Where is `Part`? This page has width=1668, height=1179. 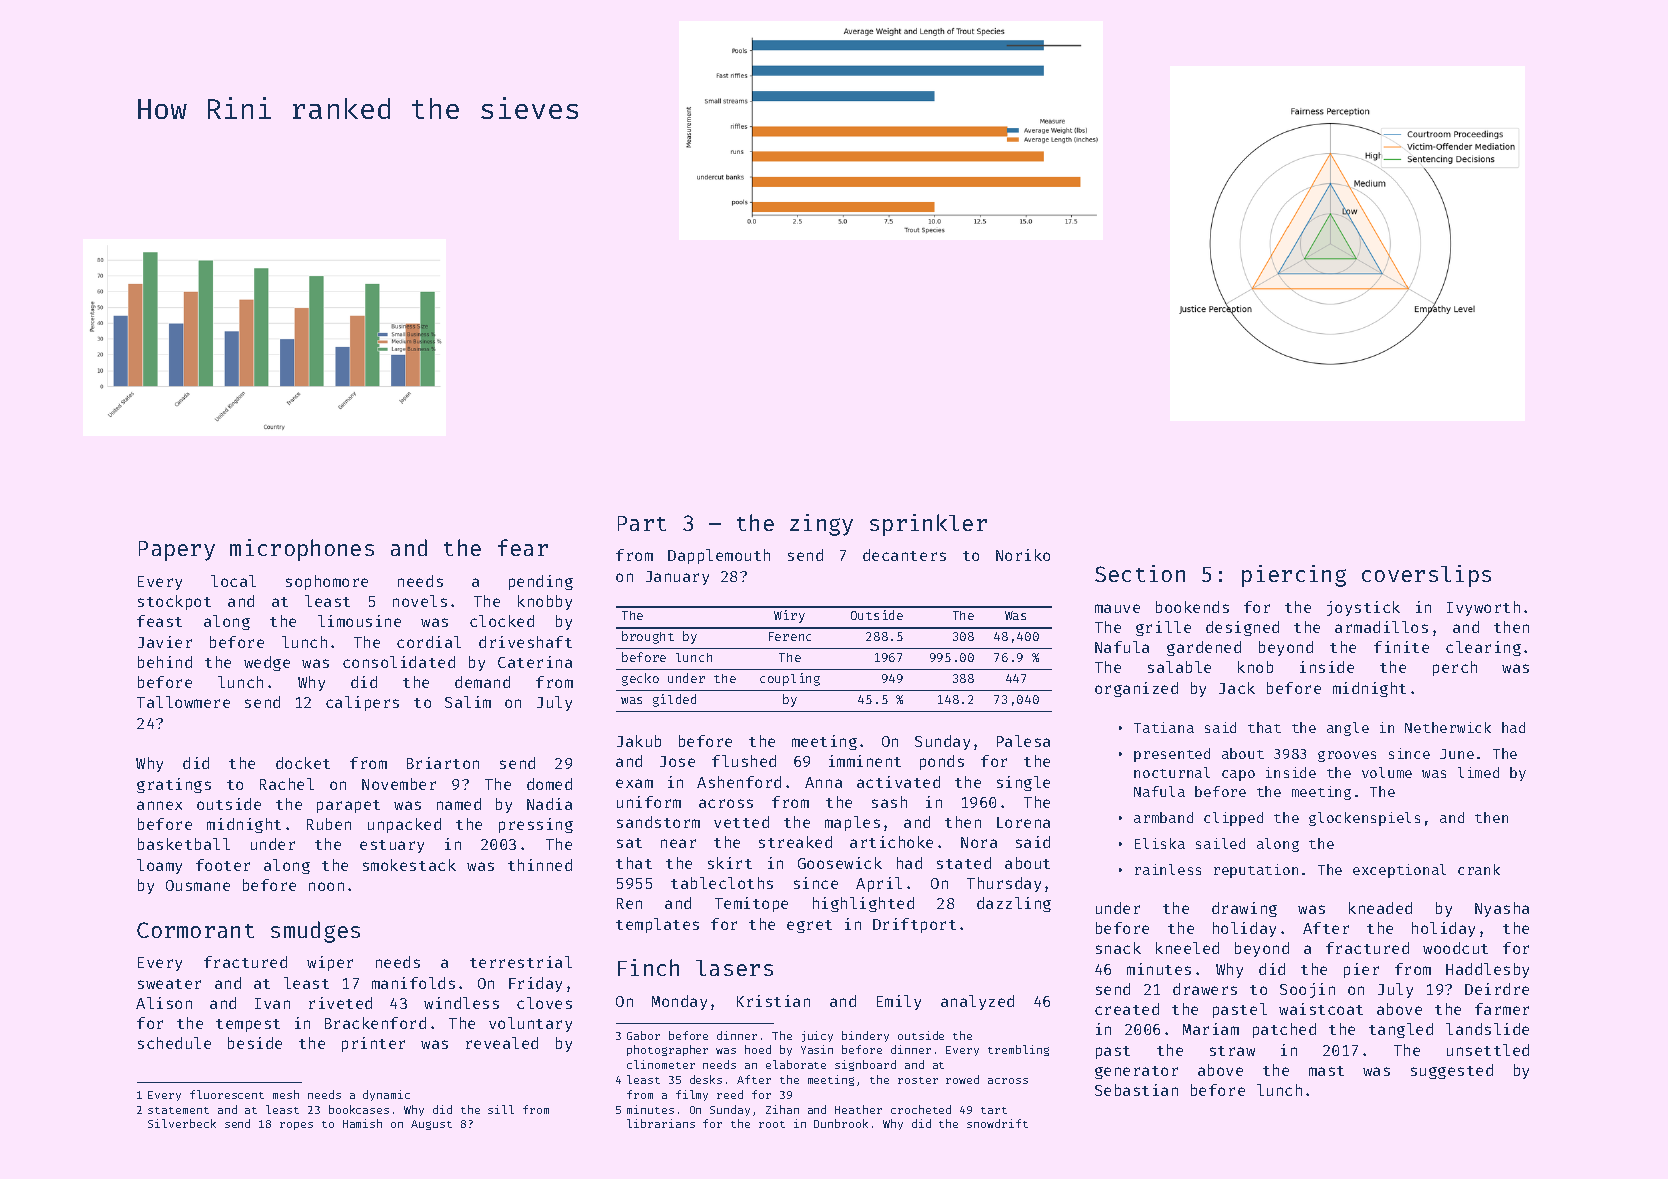 Part is located at coordinates (642, 523).
